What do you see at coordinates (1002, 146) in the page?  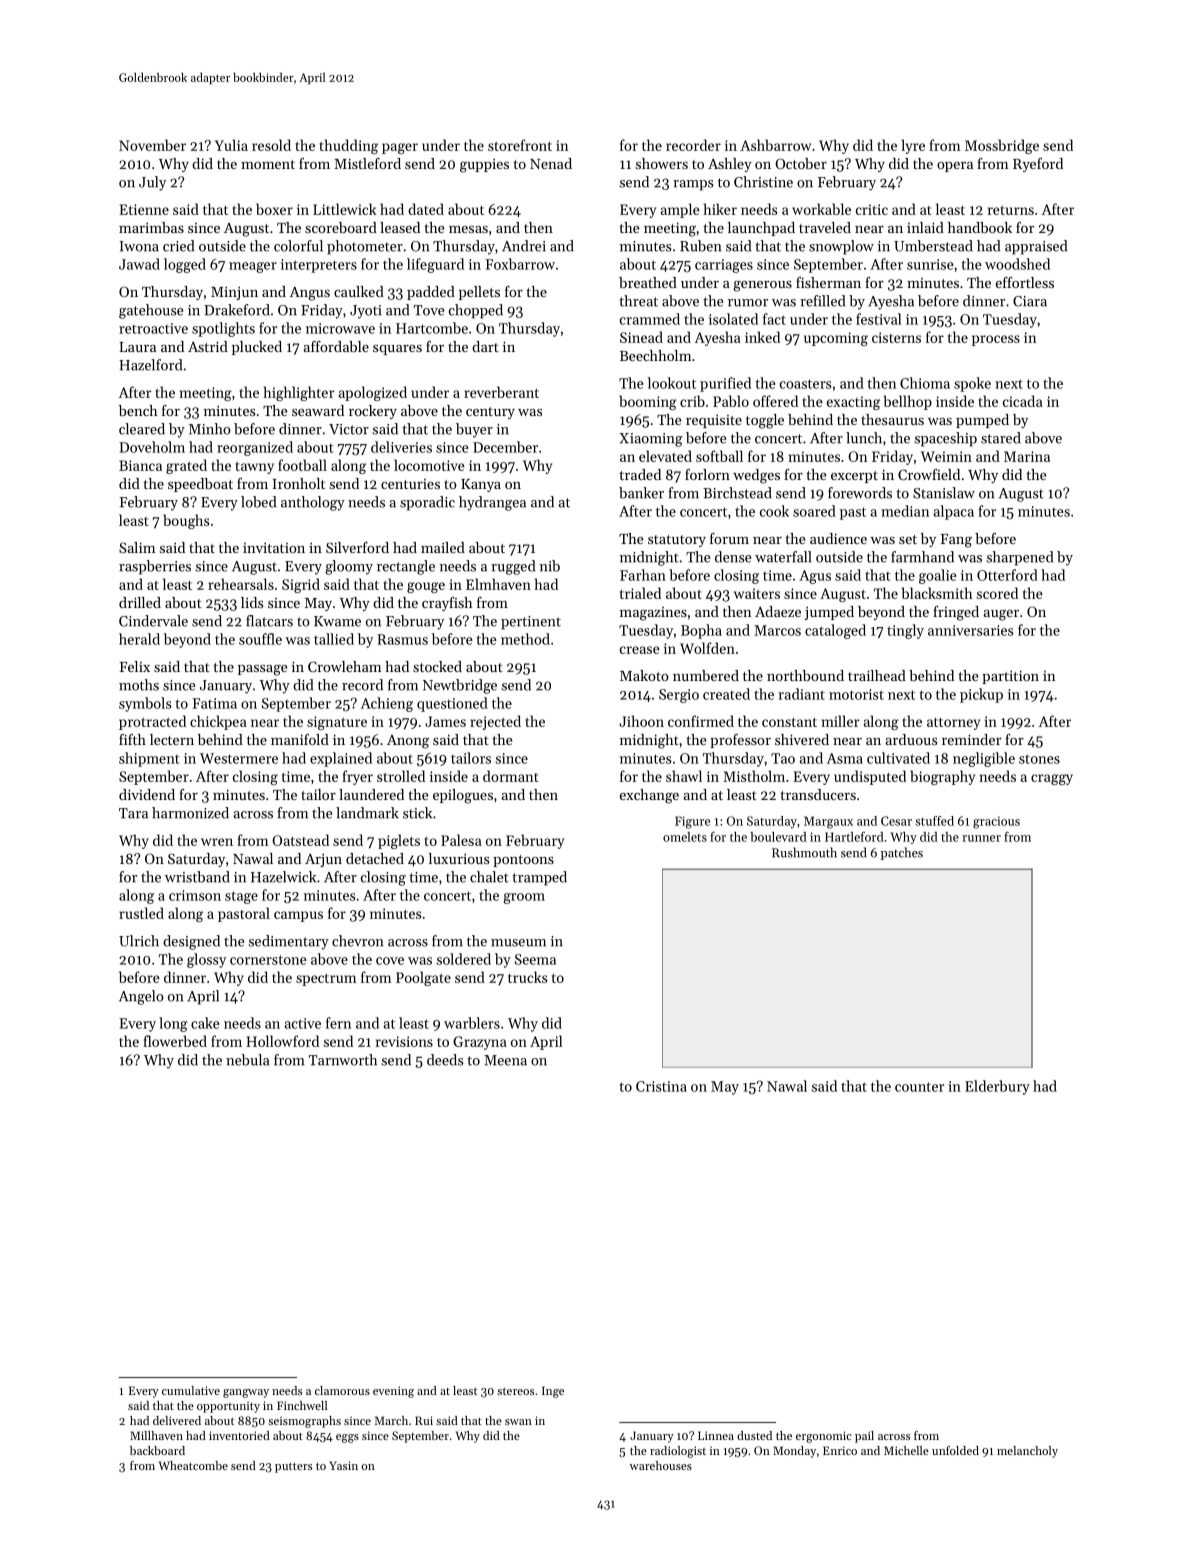 I see `Mossbridge` at bounding box center [1002, 146].
